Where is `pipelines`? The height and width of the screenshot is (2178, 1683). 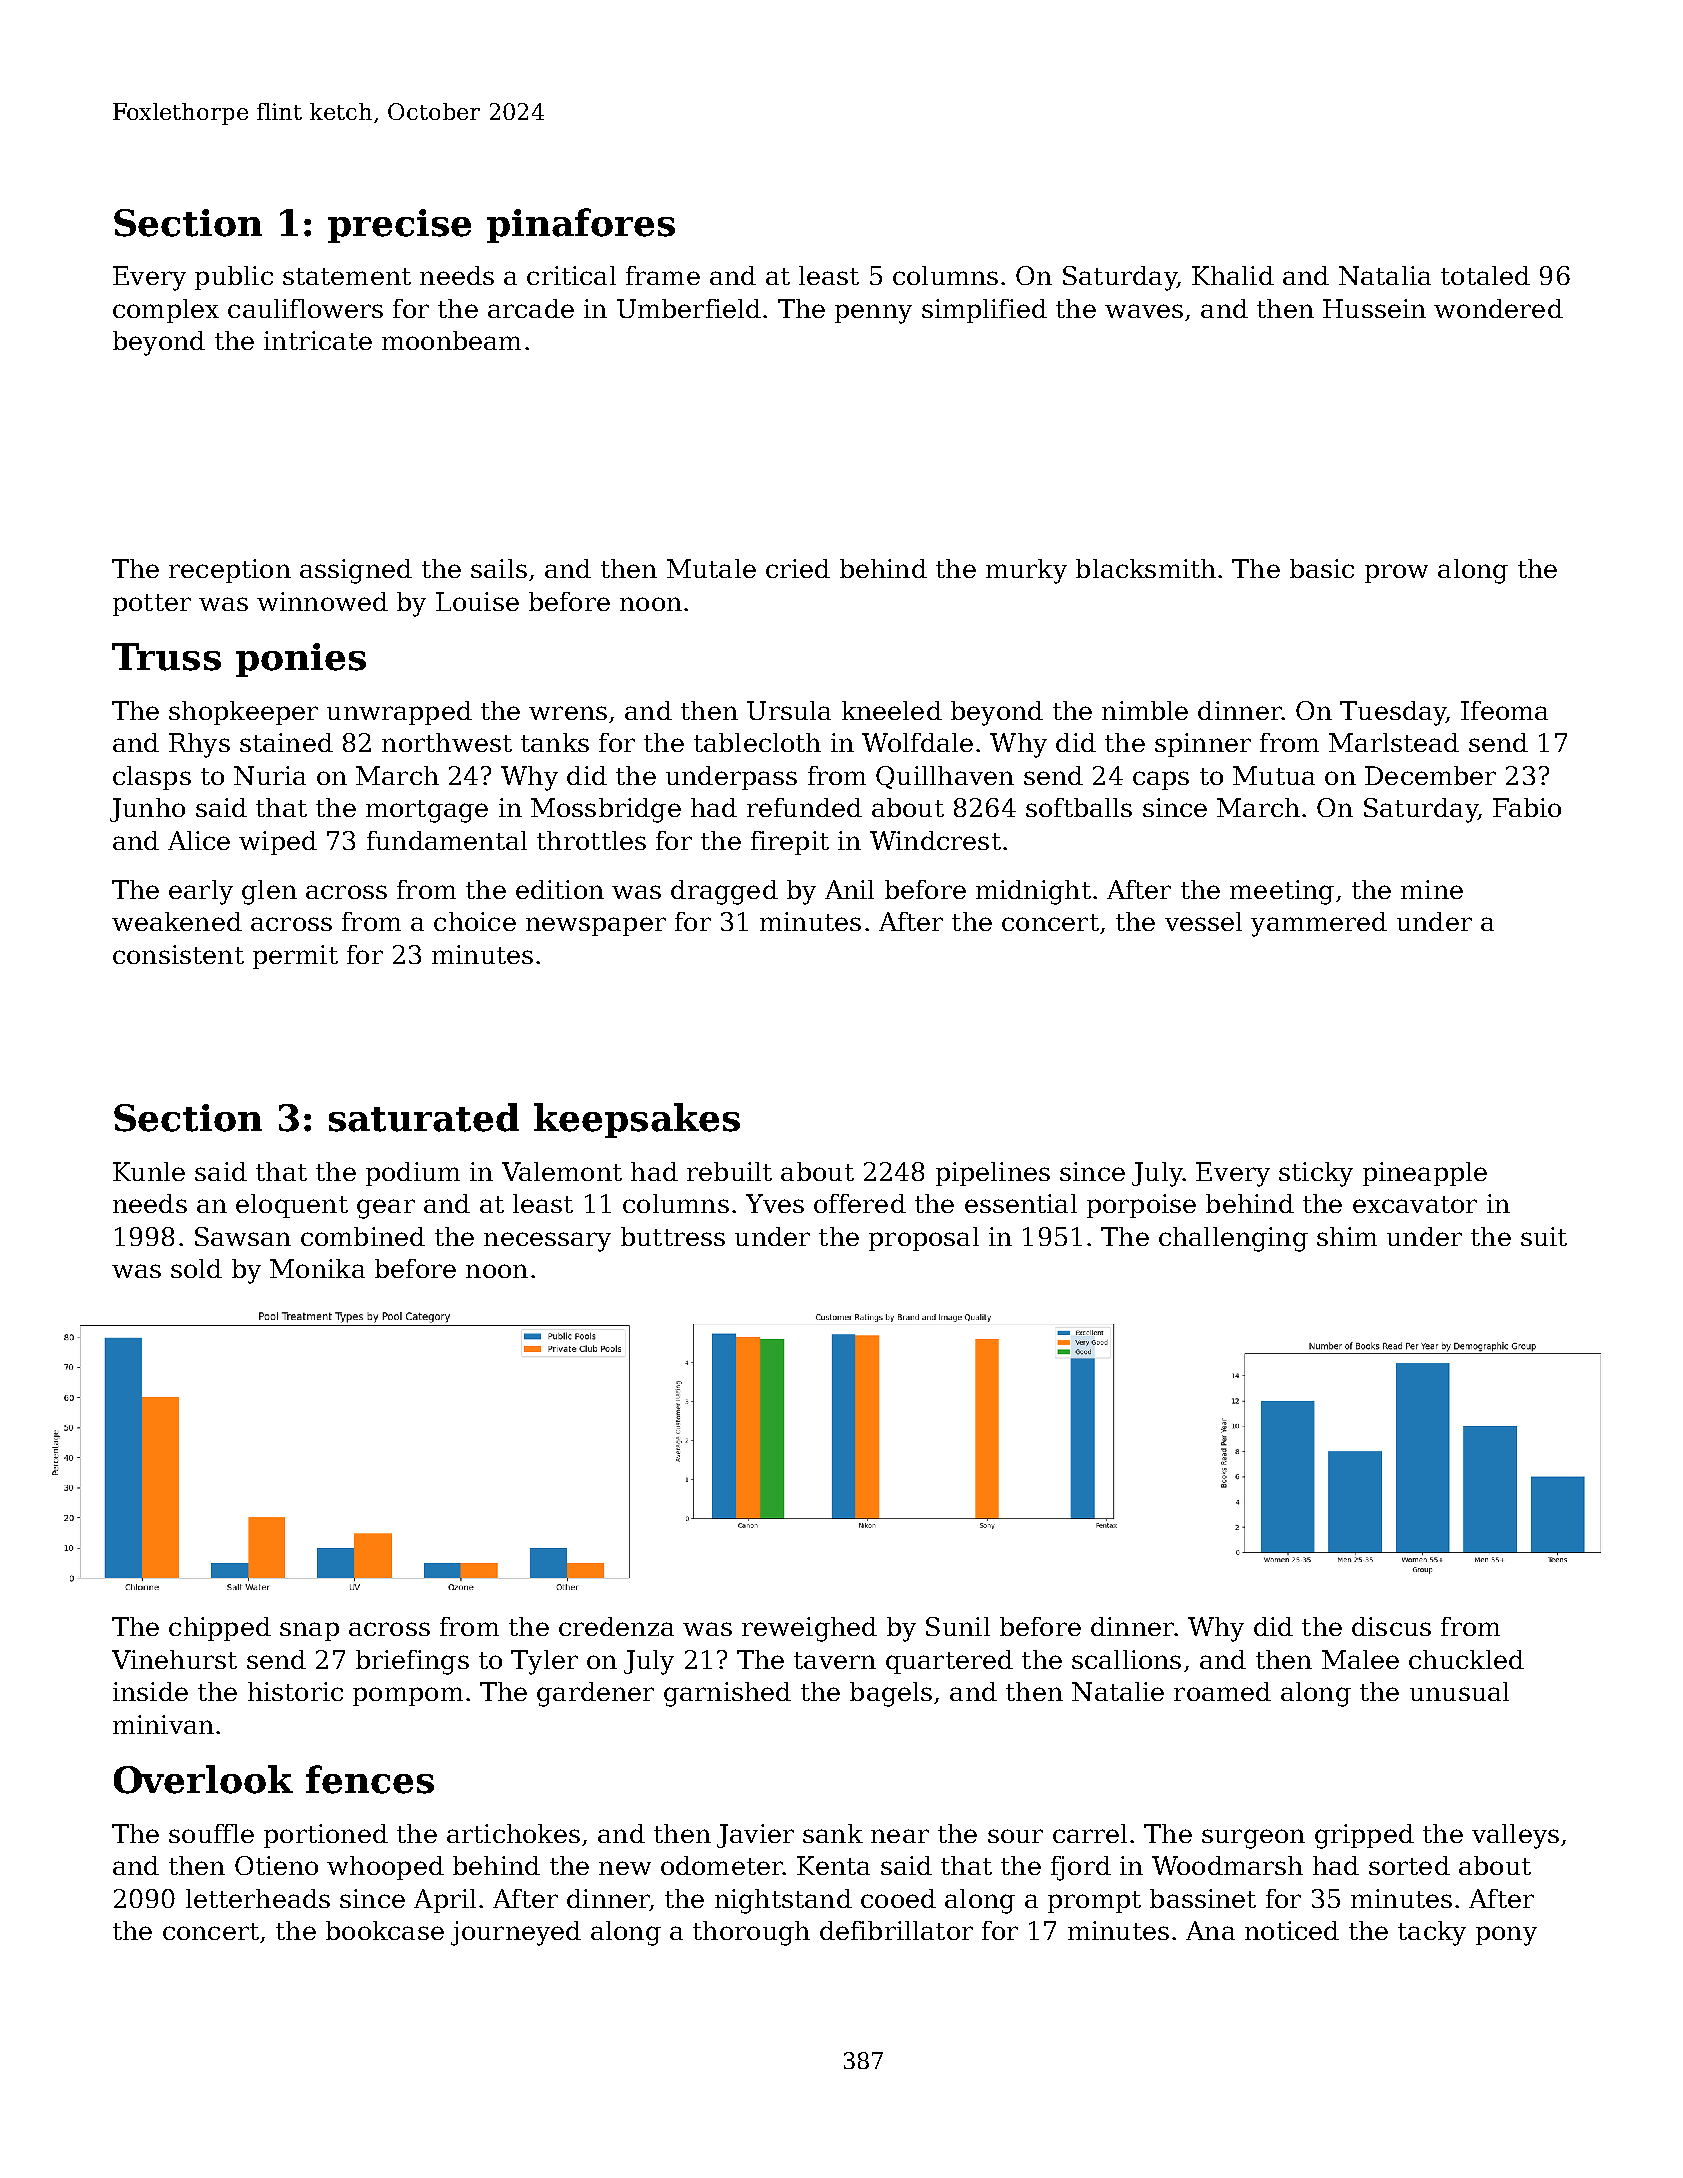
pipelines is located at coordinates (993, 1174).
